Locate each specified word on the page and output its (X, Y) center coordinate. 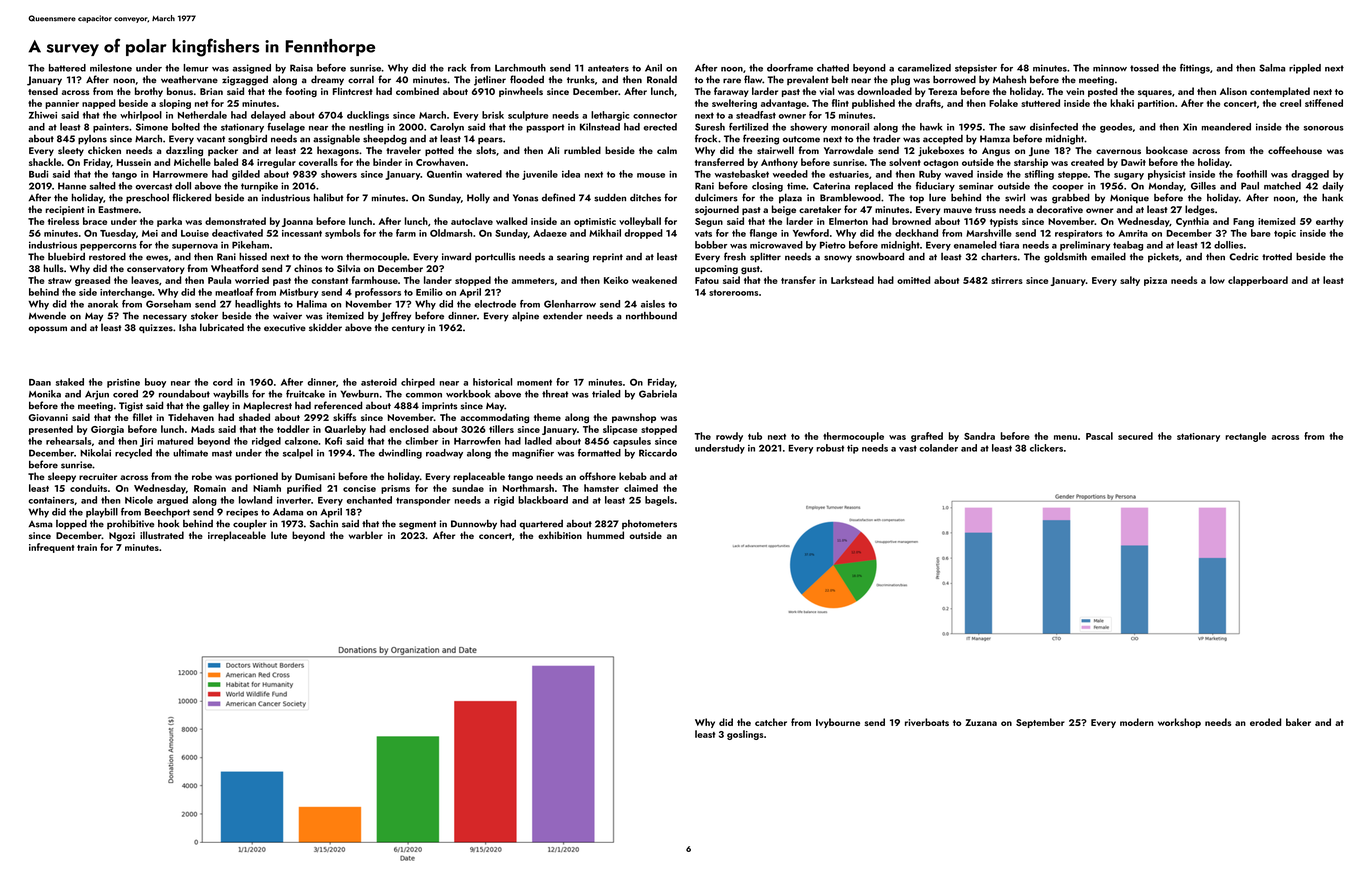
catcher (771, 722)
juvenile (540, 175)
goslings (745, 735)
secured (1135, 436)
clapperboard (1258, 281)
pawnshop (634, 418)
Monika (45, 394)
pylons (92, 140)
